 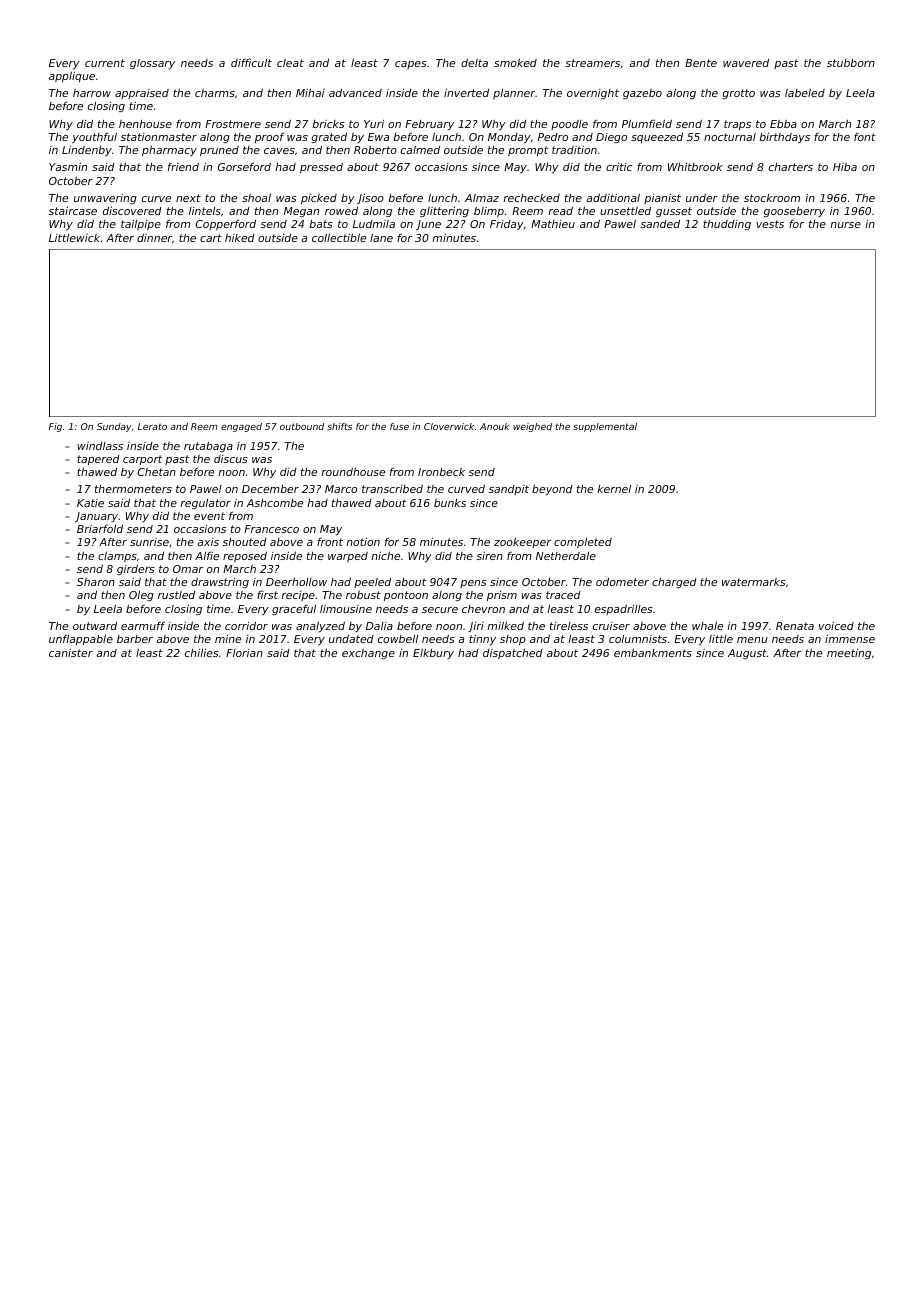 I want to click on lane, so click(x=381, y=237).
